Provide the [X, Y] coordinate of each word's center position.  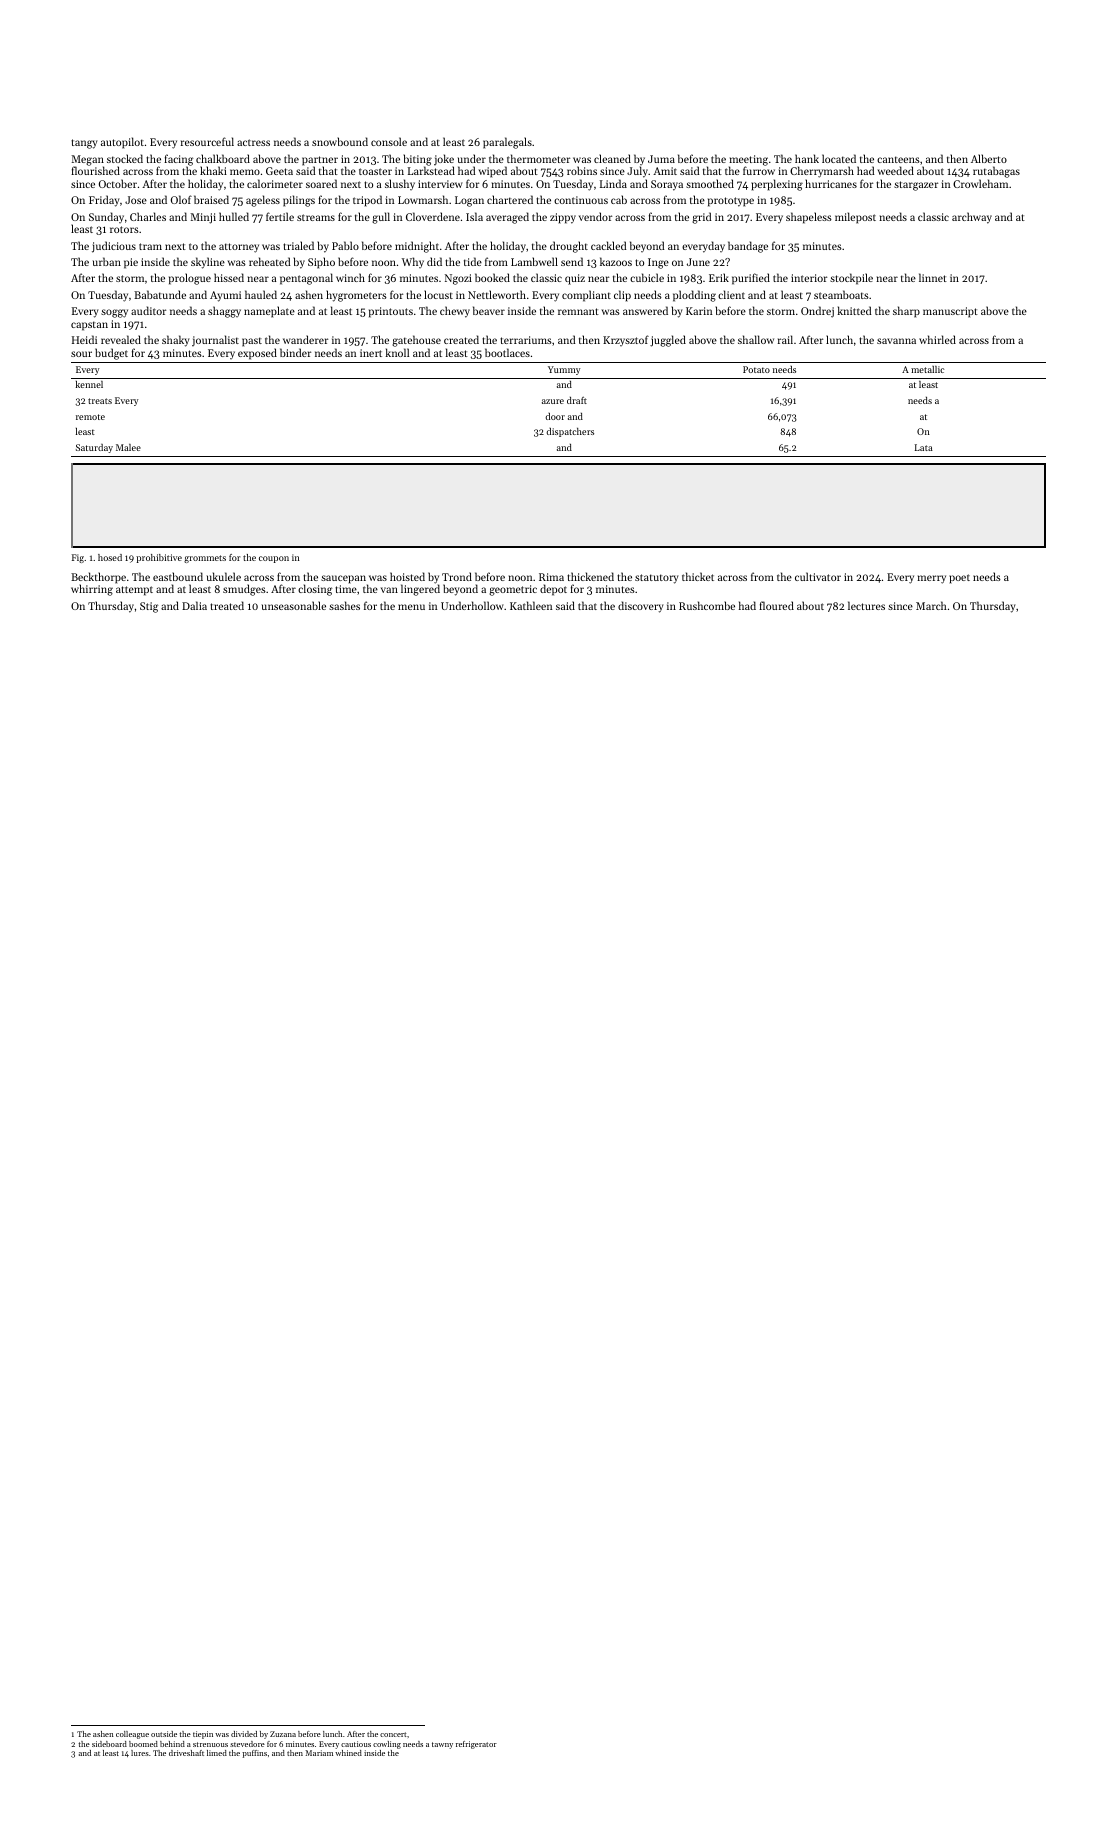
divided [244, 1734]
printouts [391, 312]
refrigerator [476, 1745]
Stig [149, 607]
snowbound [340, 141]
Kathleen [531, 605]
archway [972, 218]
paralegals [507, 143]
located [839, 158]
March [931, 605]
